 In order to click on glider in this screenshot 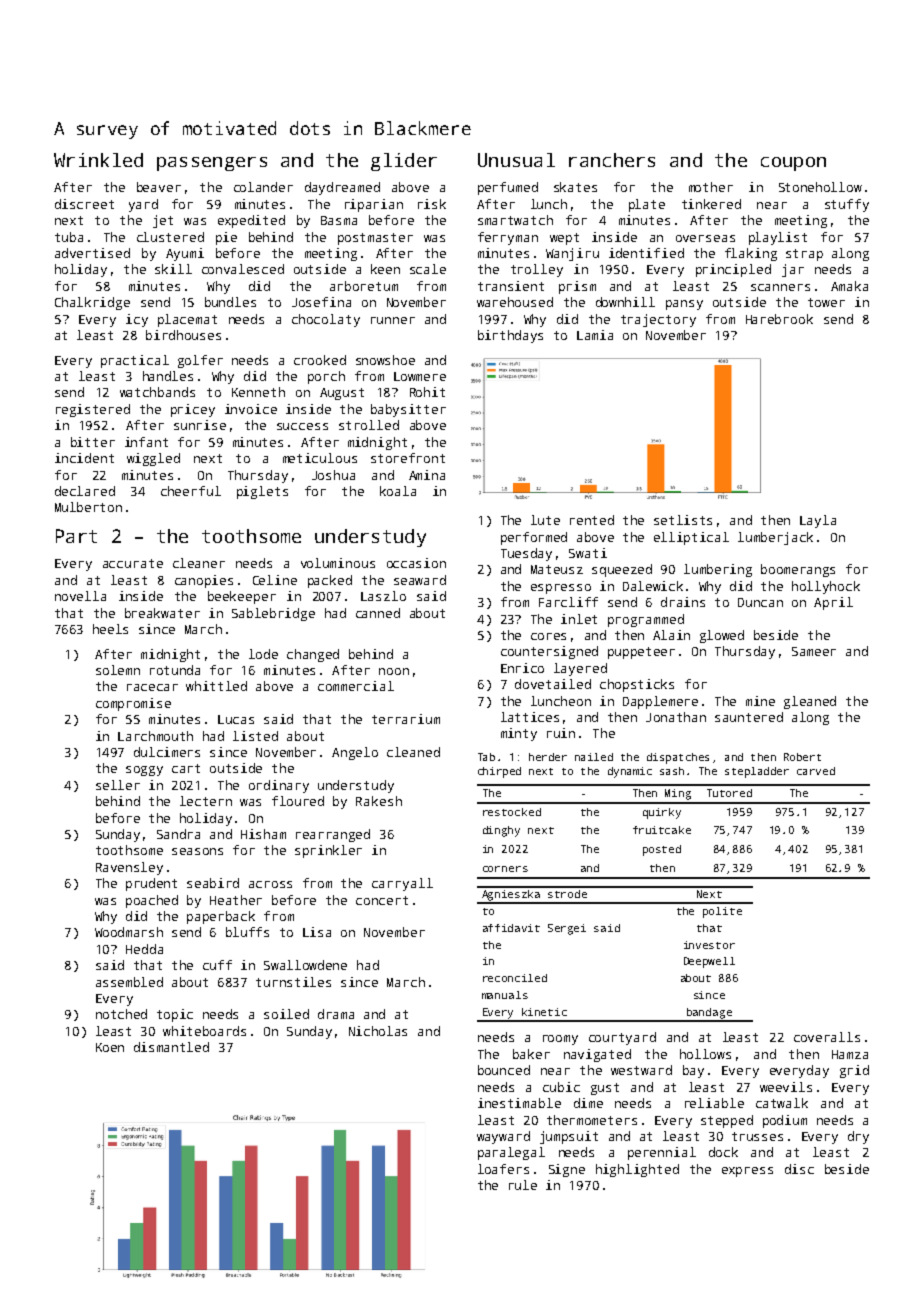, I will do `click(404, 162)`.
